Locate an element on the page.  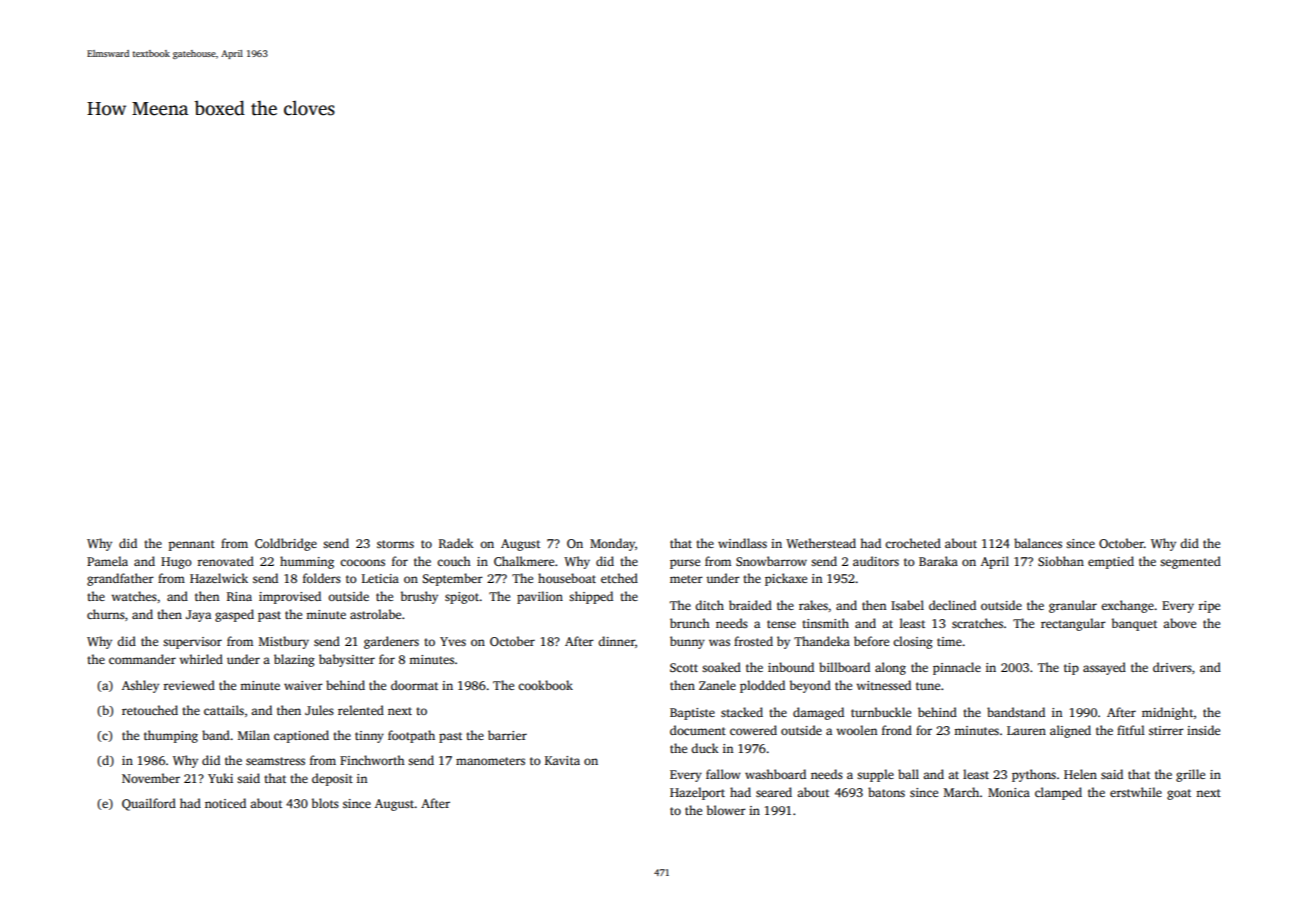
banquet is located at coordinates (1134, 624).
